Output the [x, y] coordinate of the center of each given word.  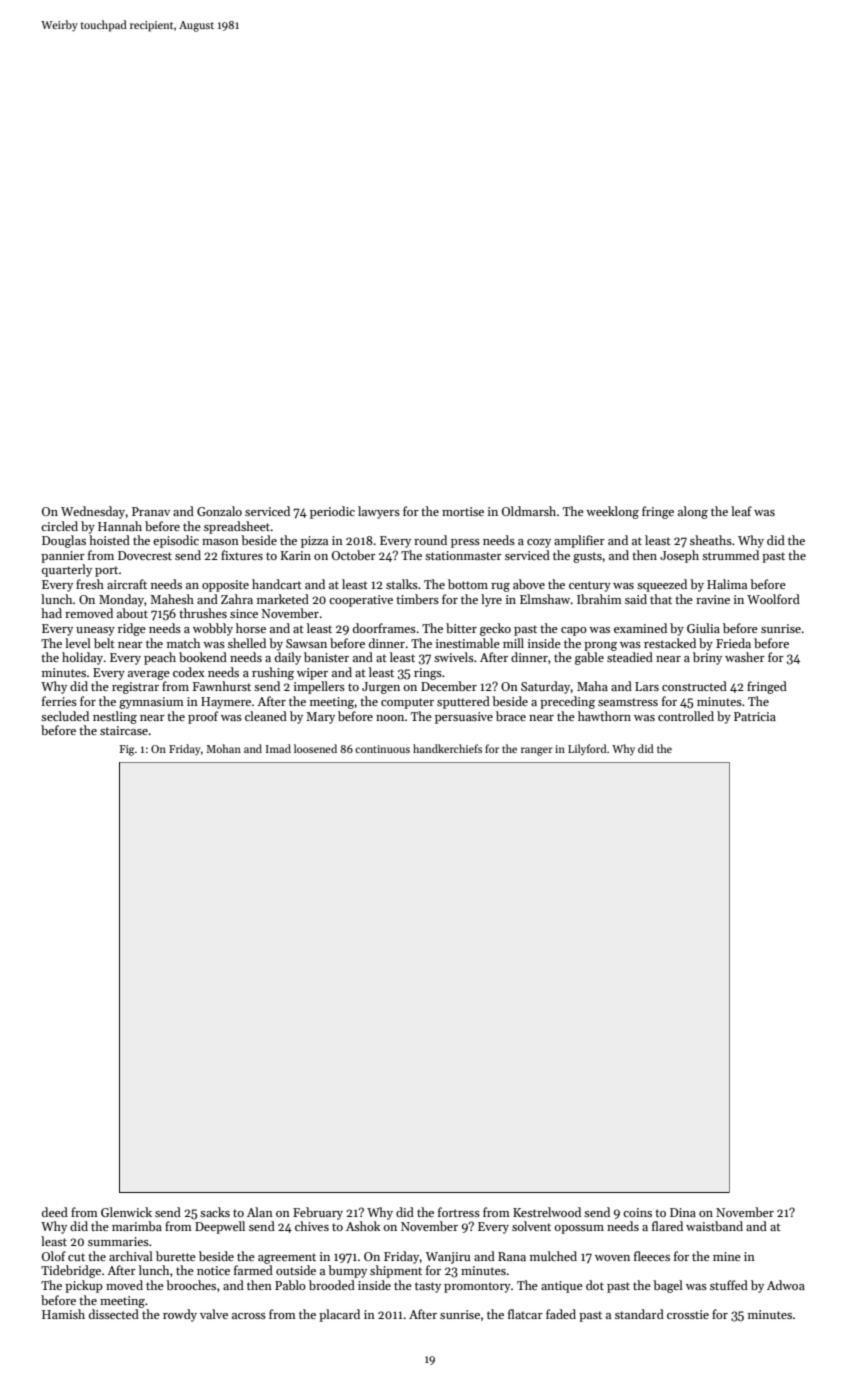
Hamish [63, 1314]
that [661, 599]
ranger [537, 751]
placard [339, 1315]
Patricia [755, 716]
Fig [127, 750]
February [318, 1213]
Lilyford [587, 749]
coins [637, 1212]
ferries [59, 701]
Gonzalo [219, 511]
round [430, 540]
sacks [215, 1212]
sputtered [463, 702]
